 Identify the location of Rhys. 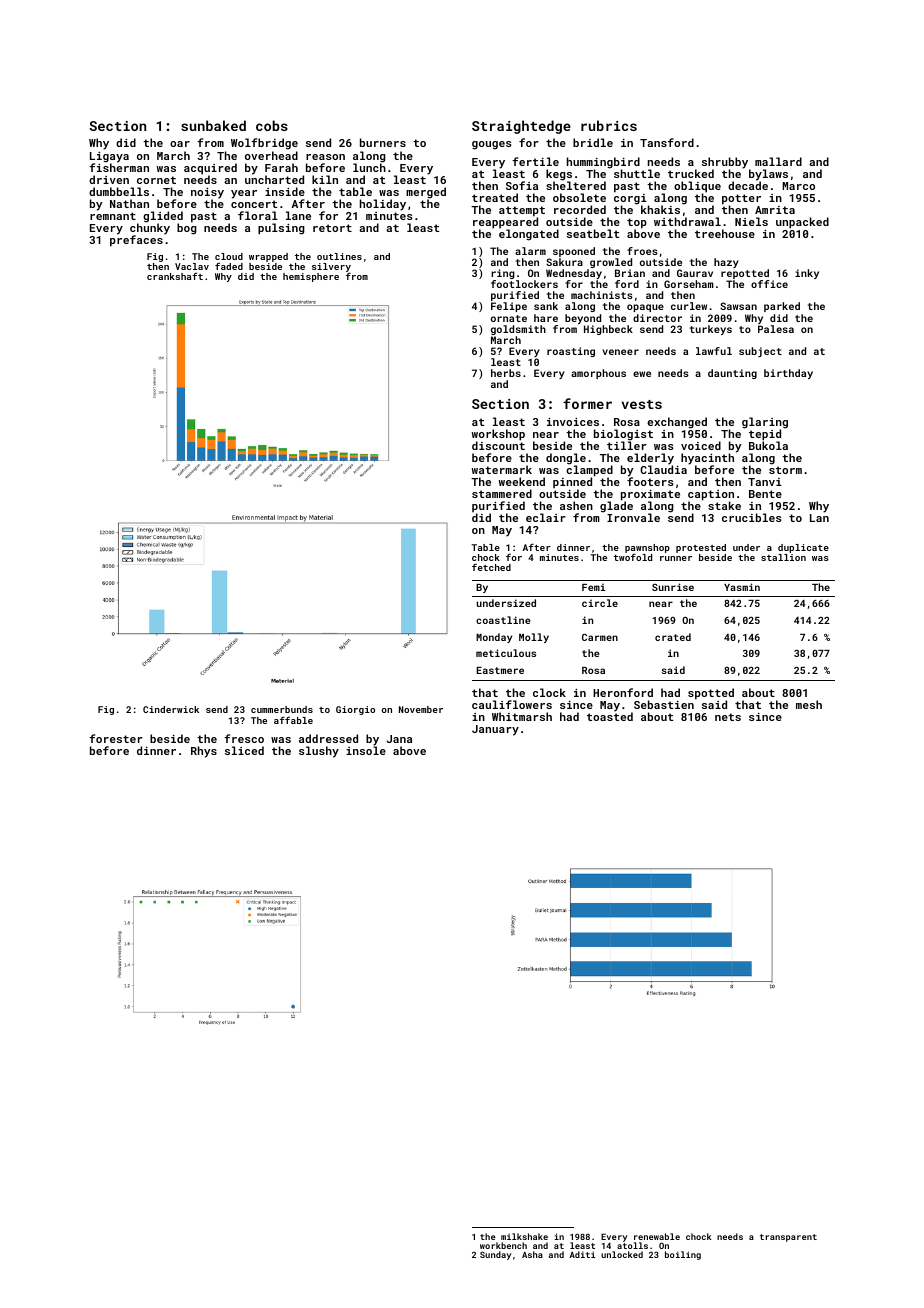
(204, 752).
